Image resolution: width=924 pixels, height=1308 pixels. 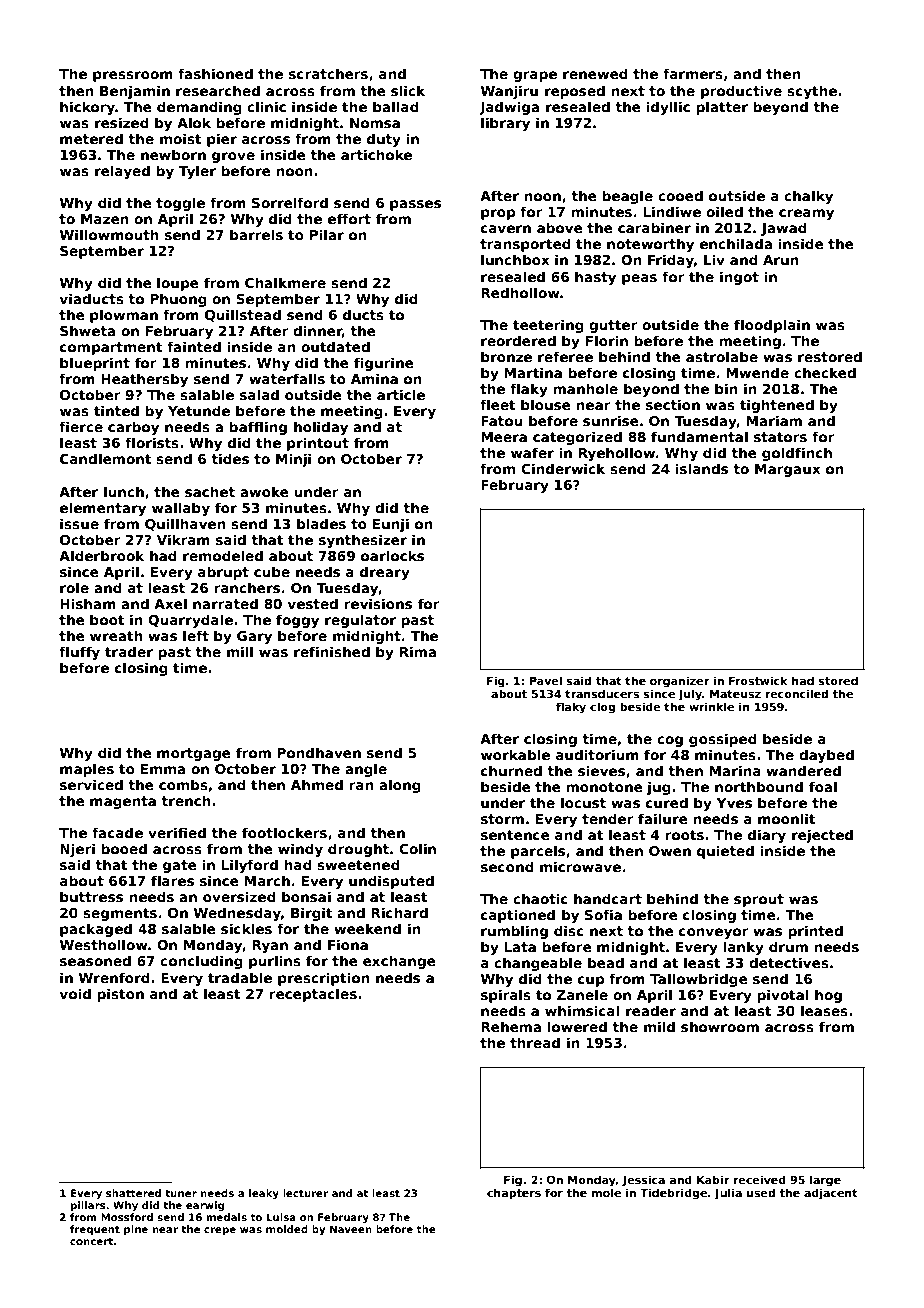 I want to click on Wanjiru, so click(x=509, y=92).
